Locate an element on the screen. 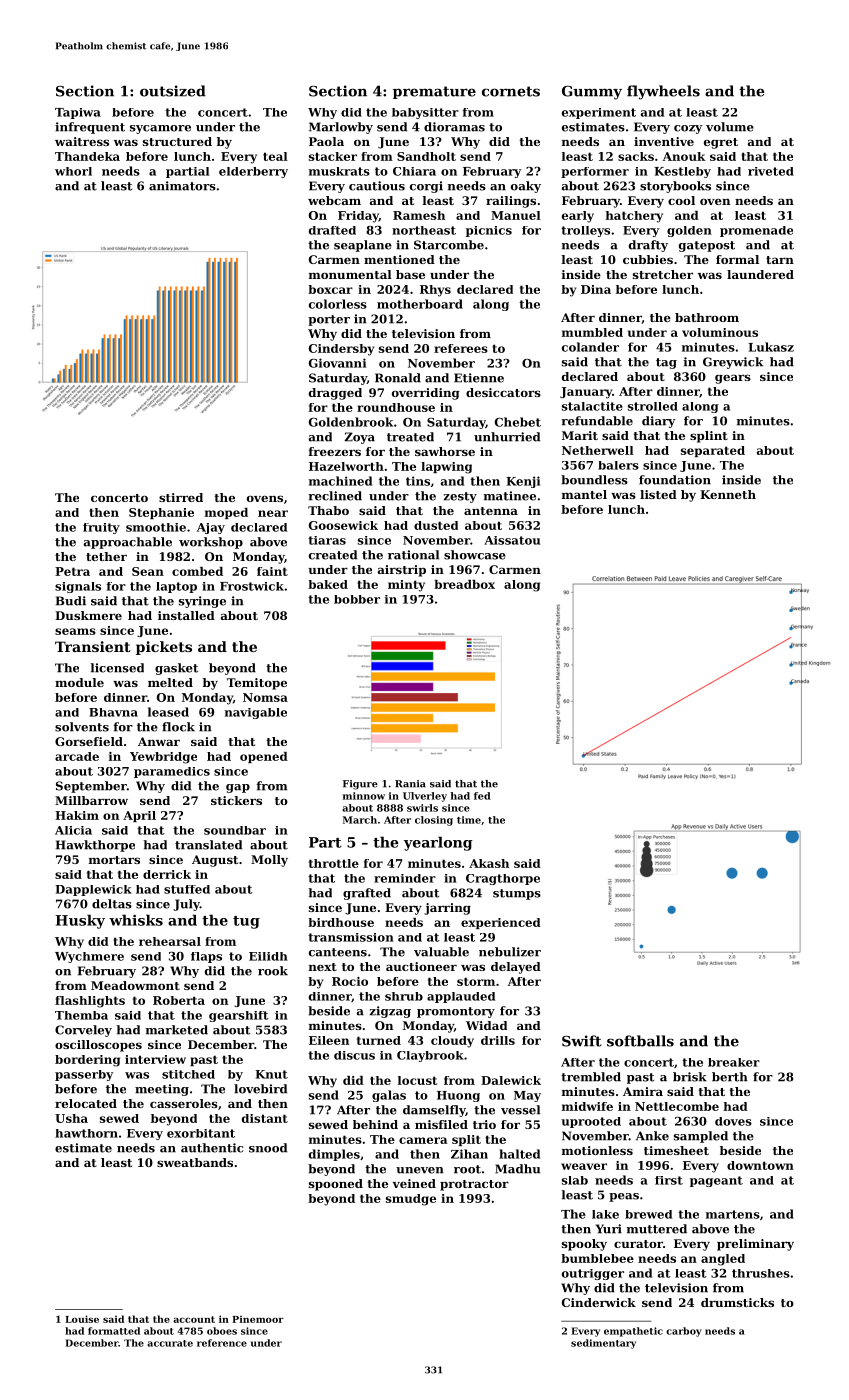  stumps is located at coordinates (517, 894).
